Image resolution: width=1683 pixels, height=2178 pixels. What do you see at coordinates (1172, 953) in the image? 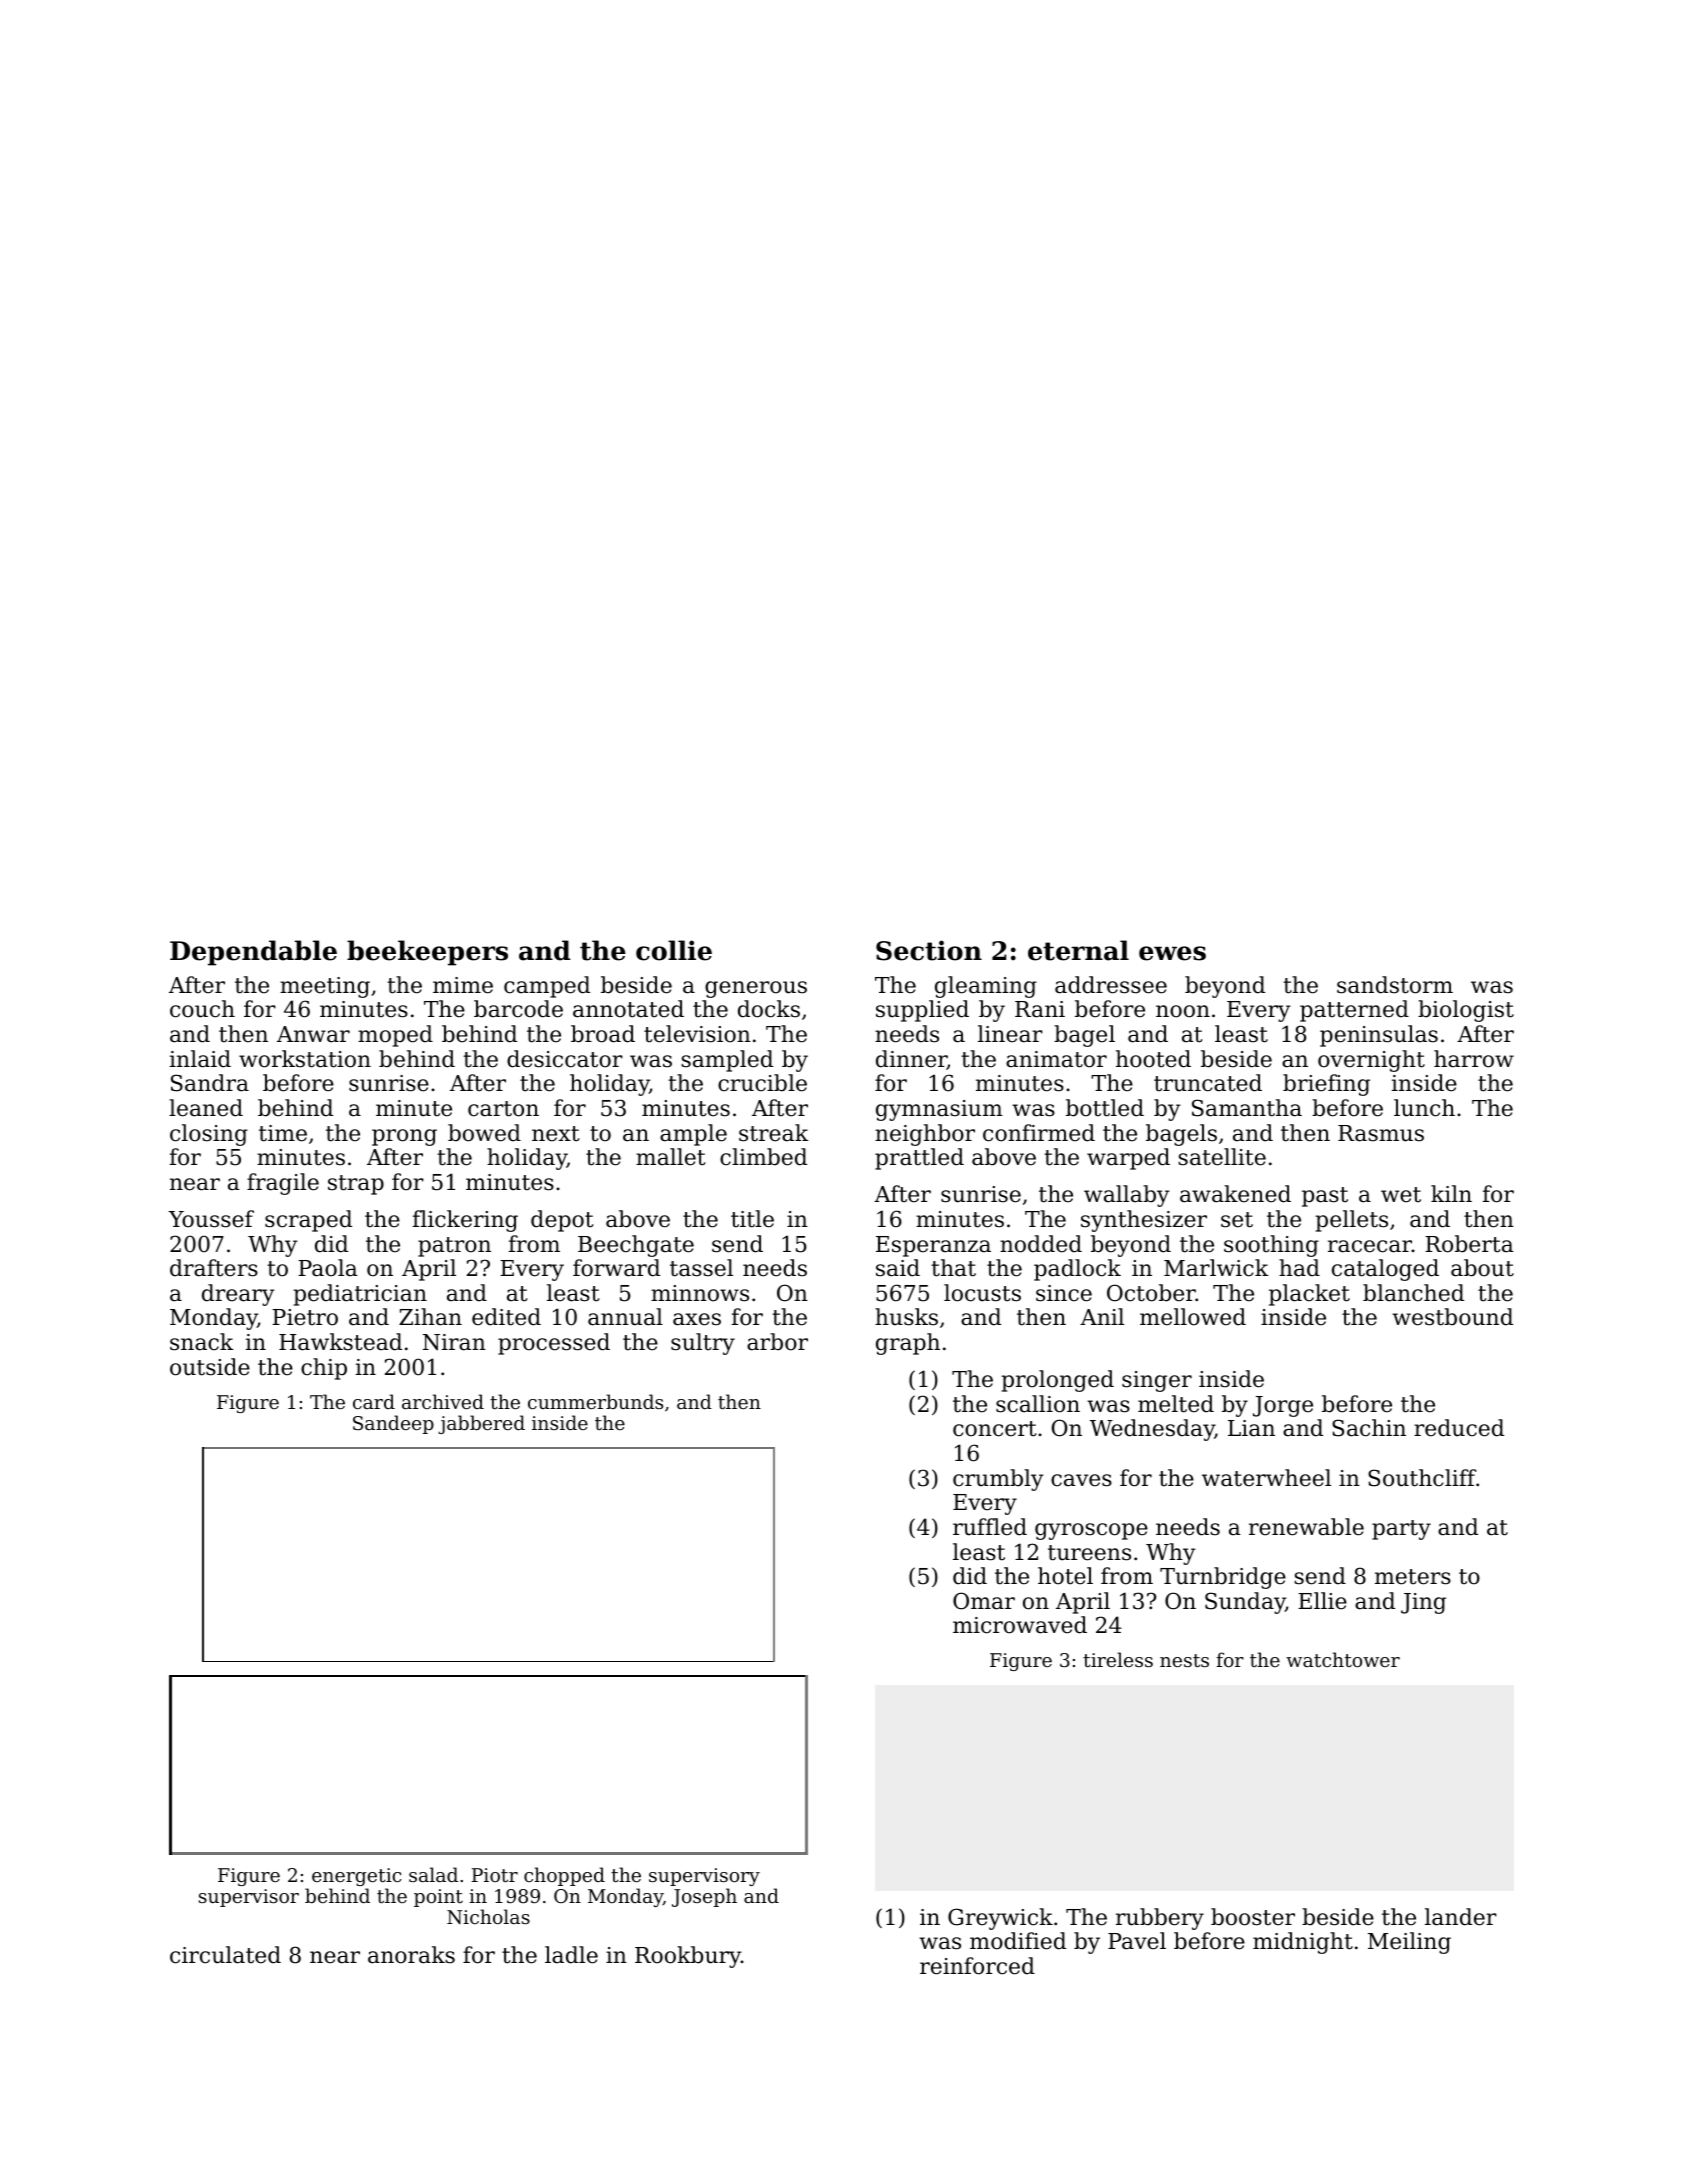
I see `ewes` at bounding box center [1172, 953].
